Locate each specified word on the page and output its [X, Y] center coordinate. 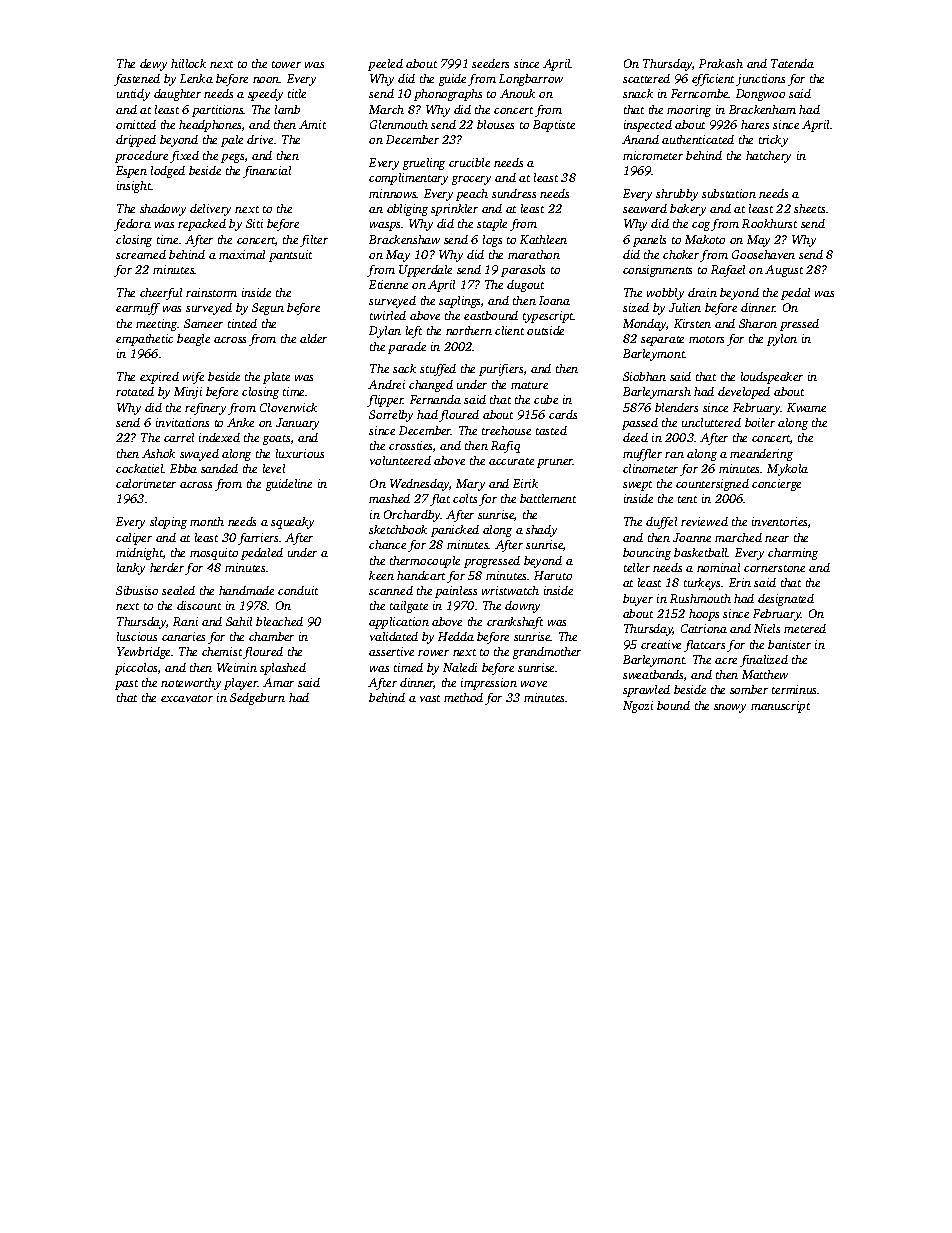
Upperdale [425, 271]
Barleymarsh [657, 393]
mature [529, 385]
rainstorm [211, 292]
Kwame [806, 407]
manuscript [780, 707]
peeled [385, 65]
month [207, 521]
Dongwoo [760, 95]
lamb [287, 109]
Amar [278, 682]
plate [276, 378]
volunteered [400, 460]
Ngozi [638, 707]
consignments [657, 271]
